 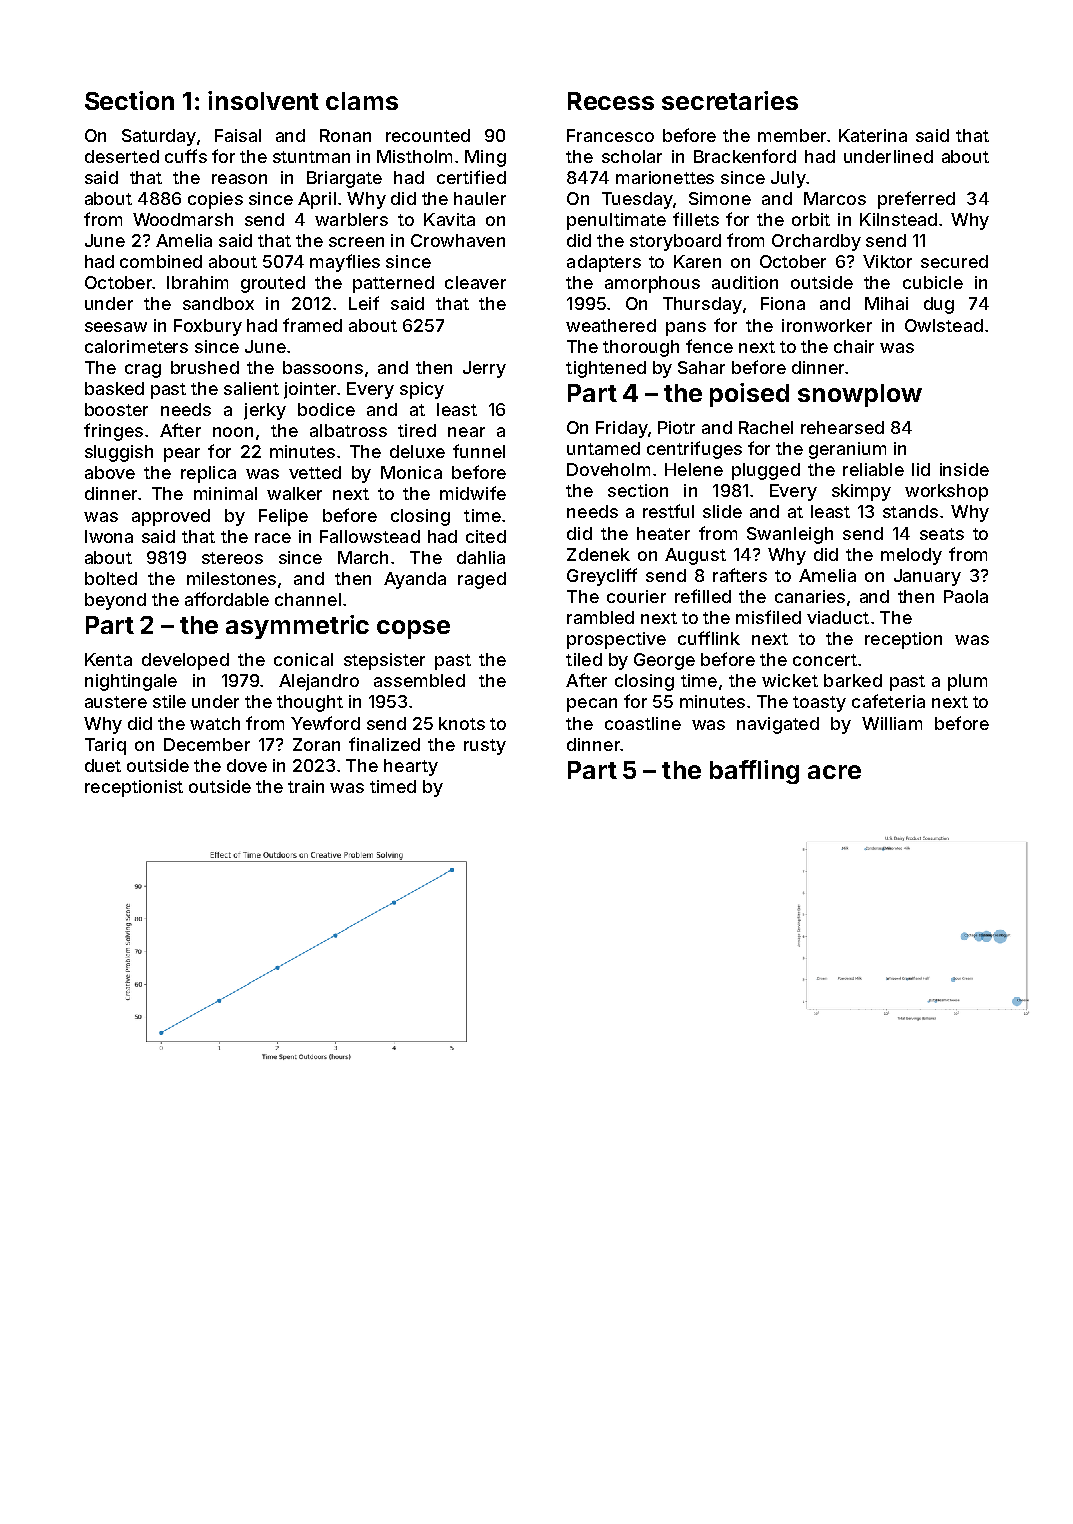 I want to click on rusty, so click(x=485, y=747).
